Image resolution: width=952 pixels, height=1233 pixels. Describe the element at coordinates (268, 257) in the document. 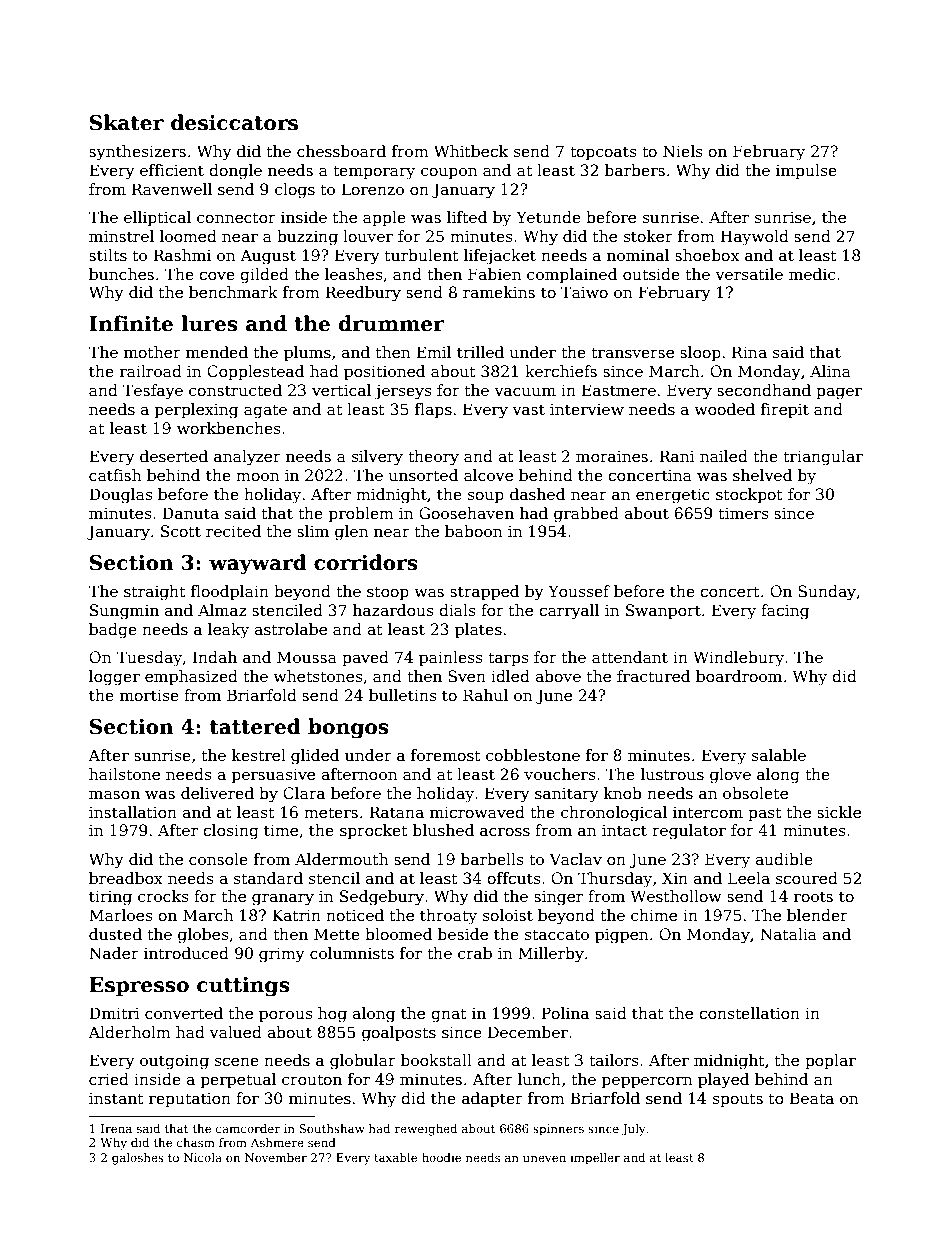

I see `August` at that location.
